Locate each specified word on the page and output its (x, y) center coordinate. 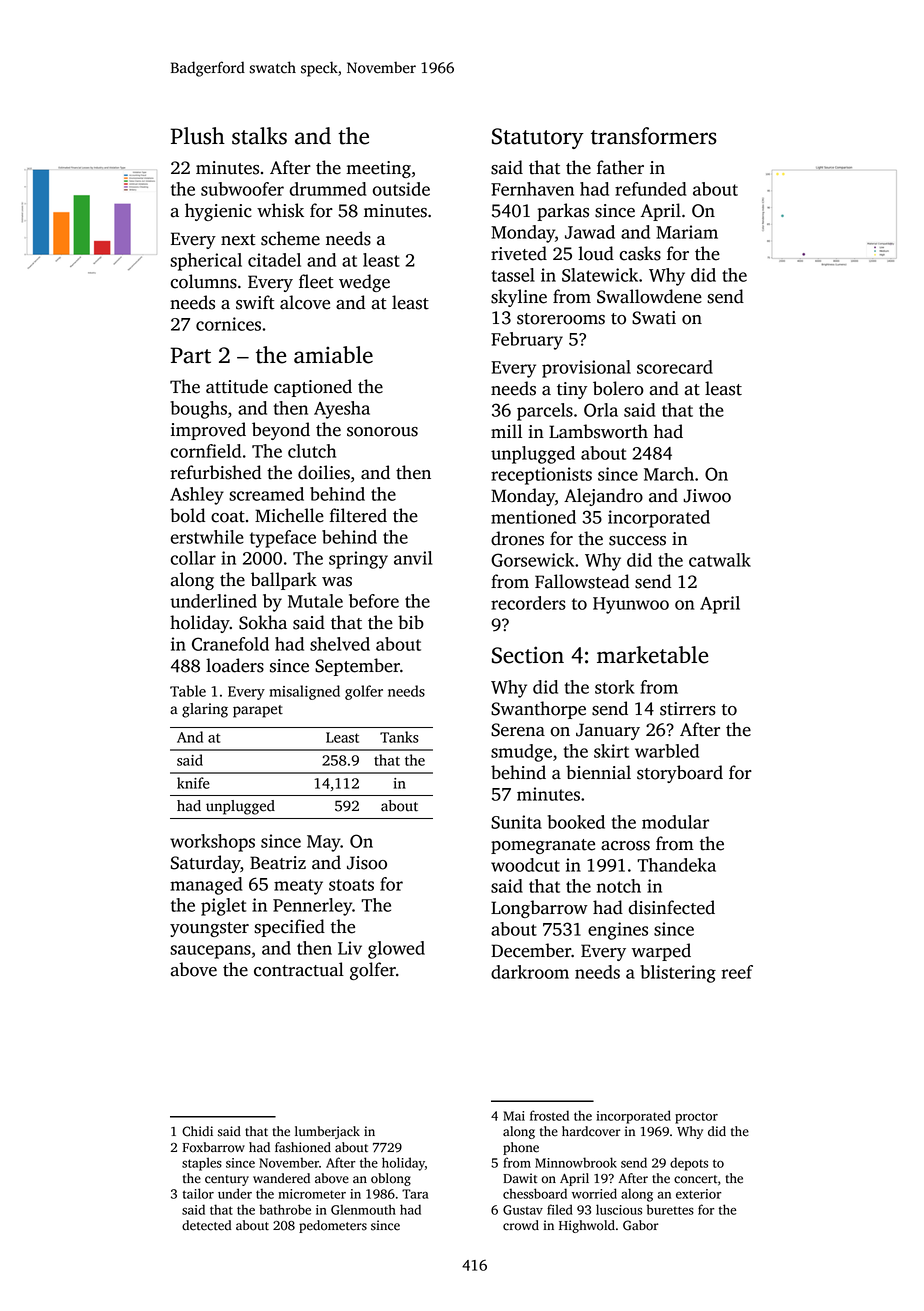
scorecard (675, 367)
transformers (654, 136)
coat (228, 517)
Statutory (538, 138)
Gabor (641, 1225)
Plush (198, 136)
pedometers (333, 1226)
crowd (521, 1225)
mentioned (533, 517)
